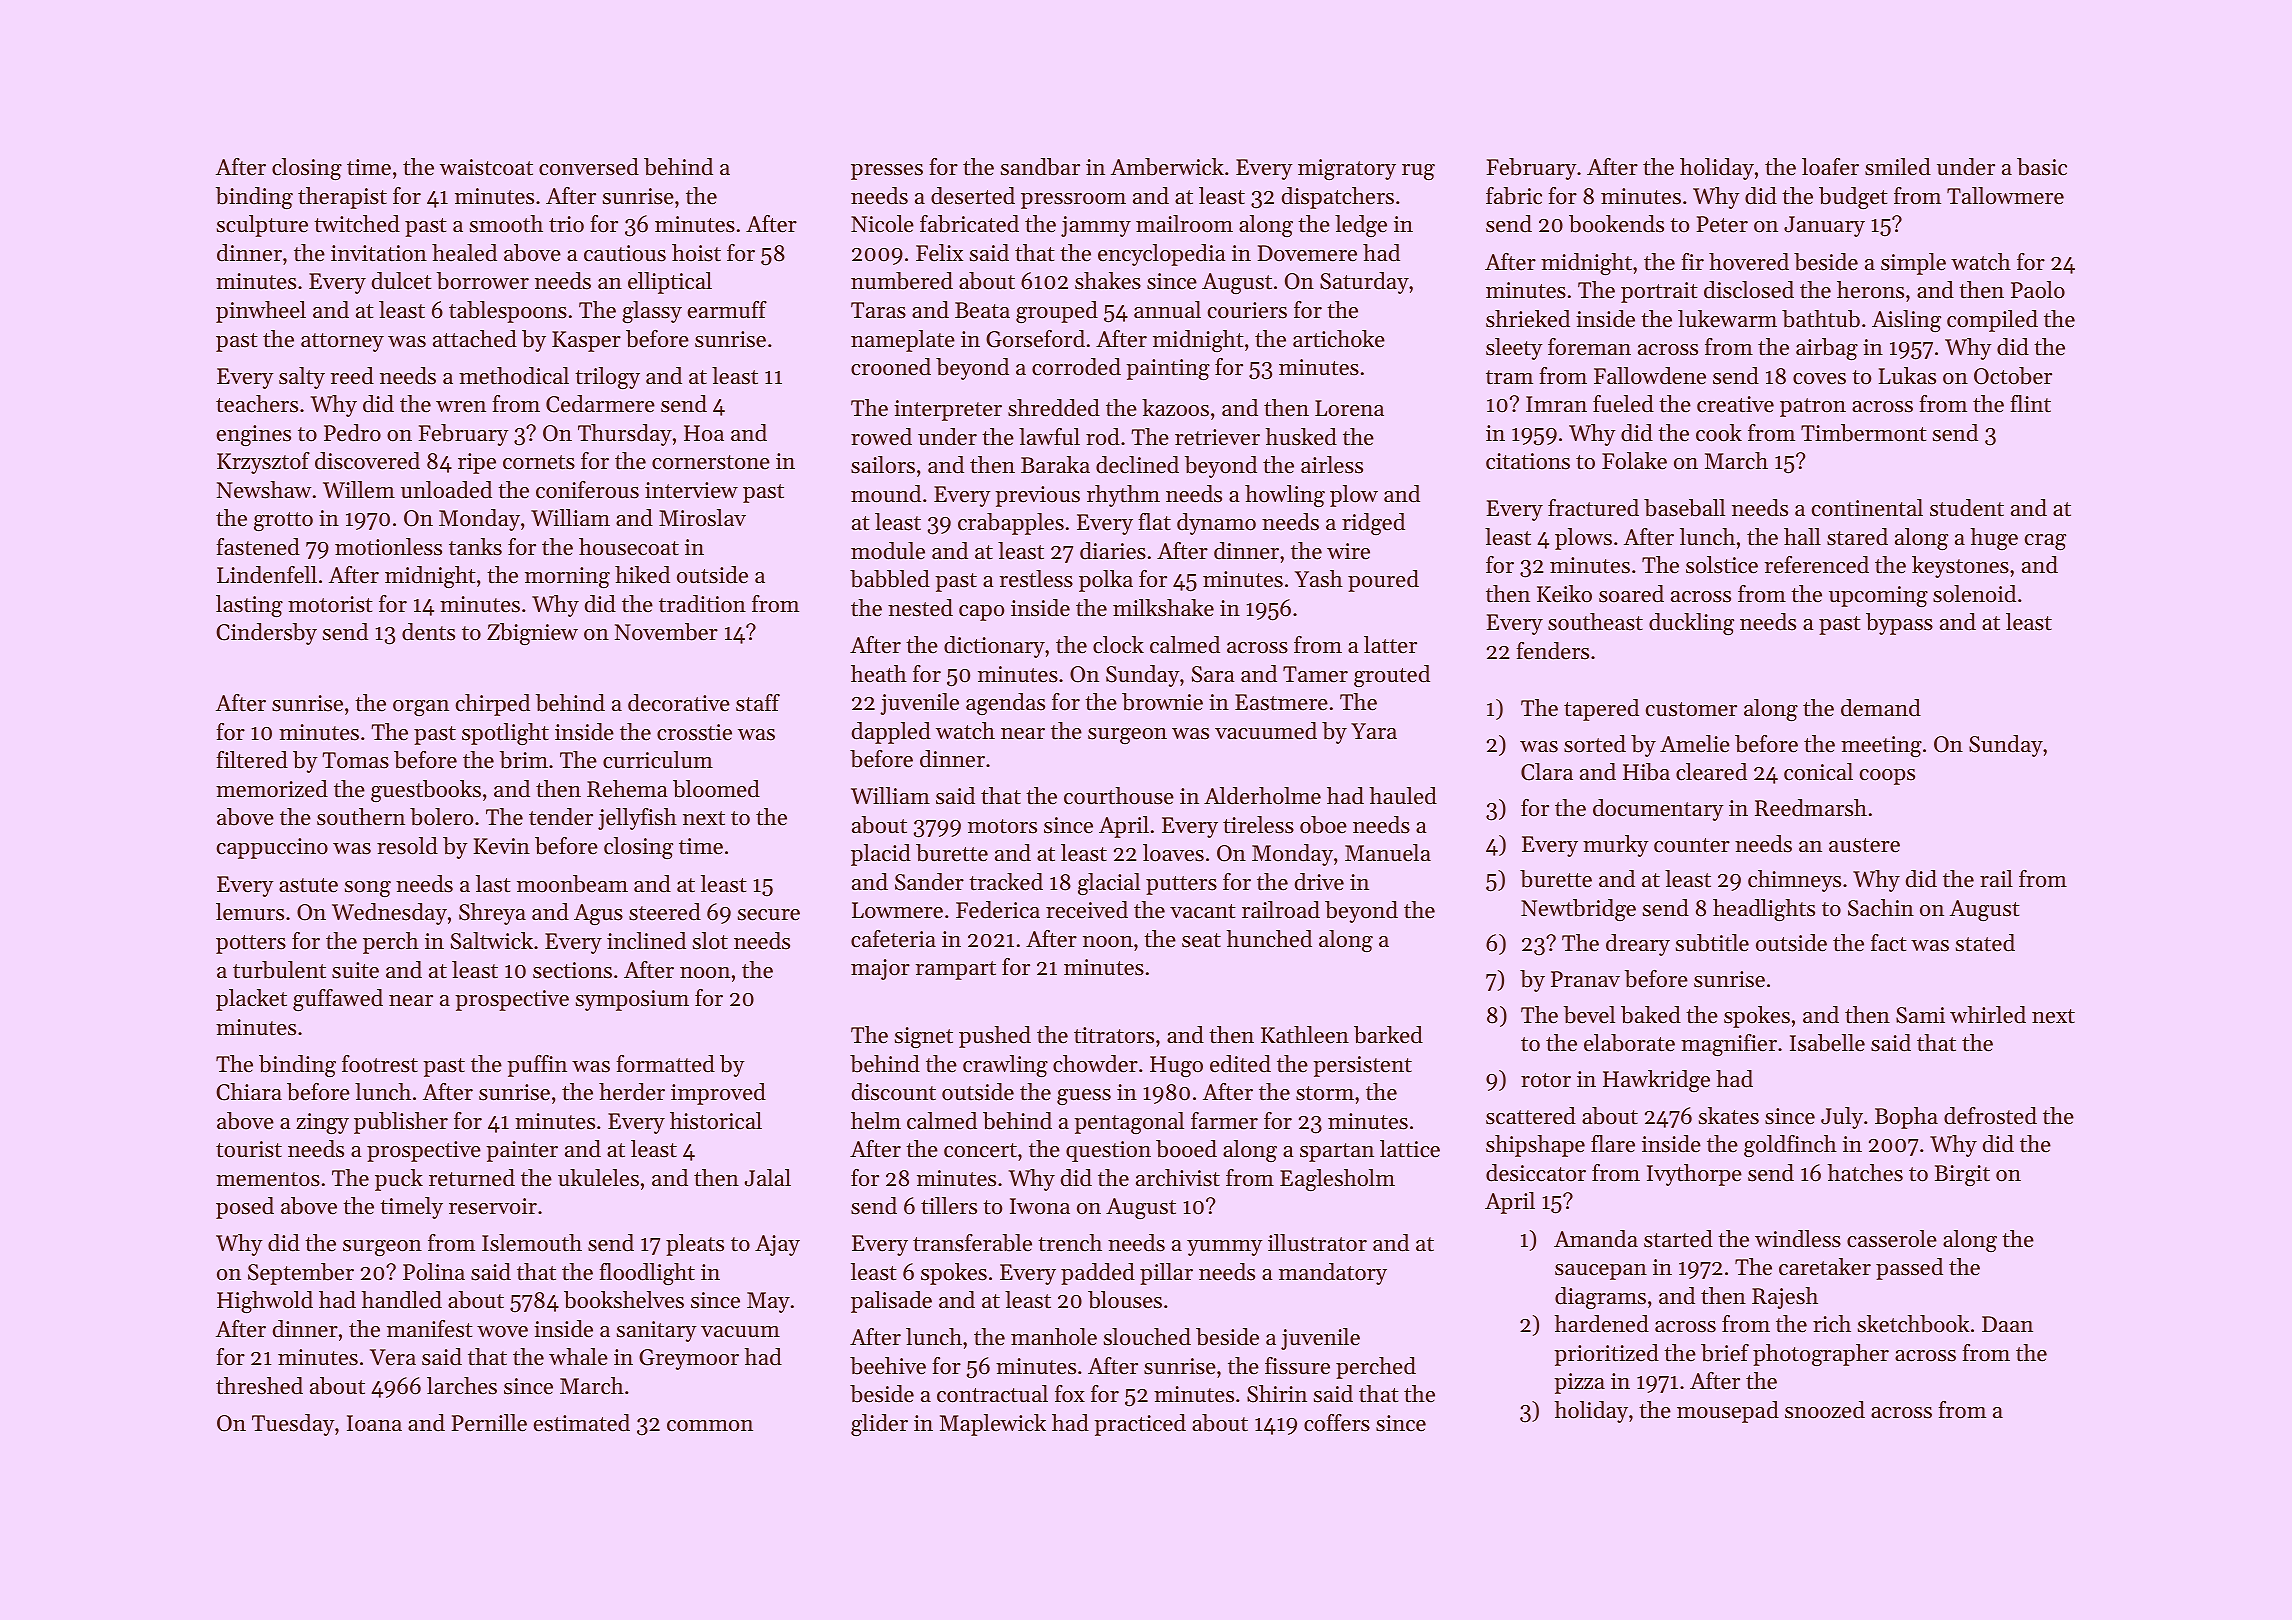  I want to click on elaborate, so click(1629, 1043).
